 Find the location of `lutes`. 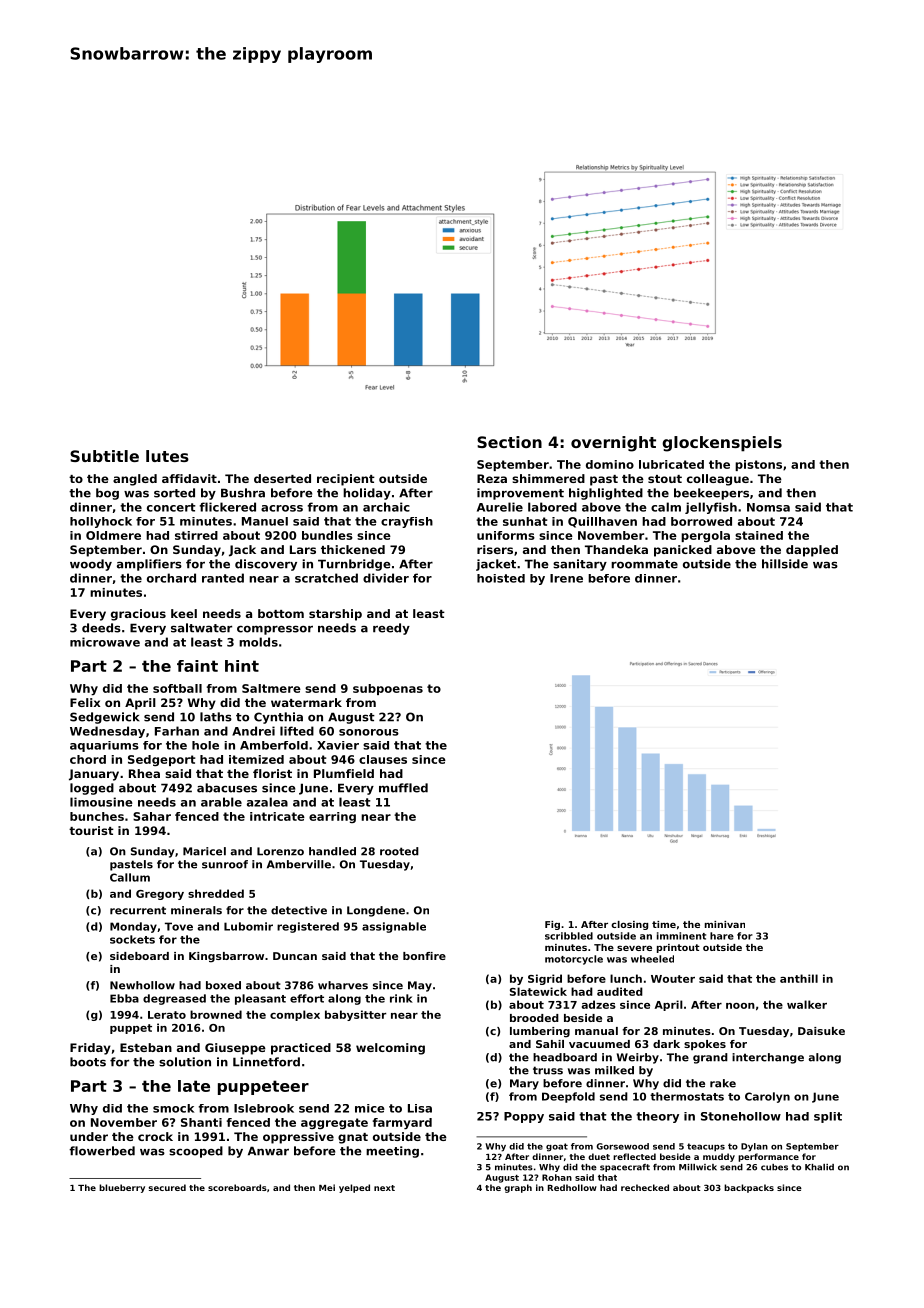

lutes is located at coordinates (167, 456).
